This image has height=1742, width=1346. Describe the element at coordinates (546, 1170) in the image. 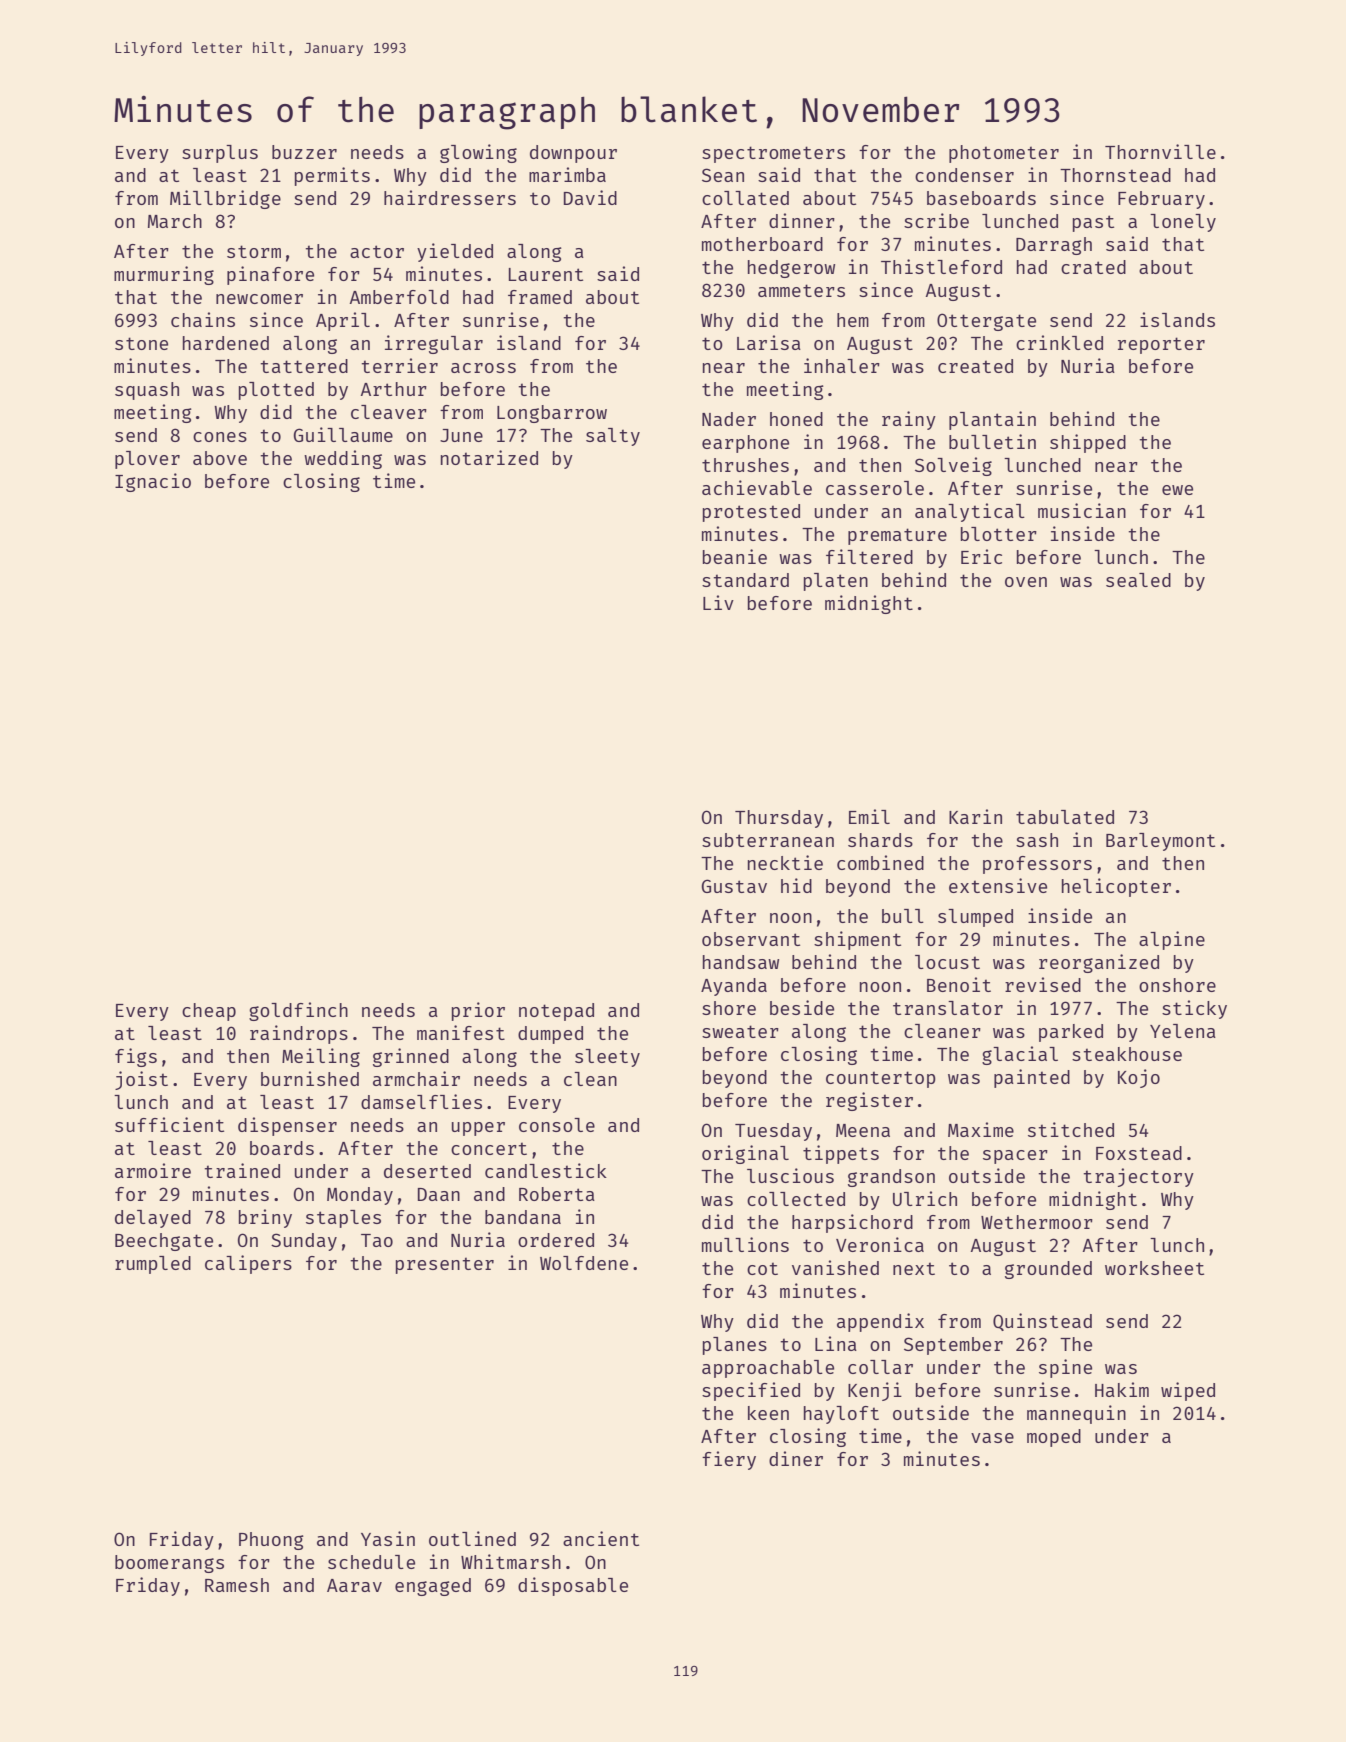

I see `candlestick` at that location.
